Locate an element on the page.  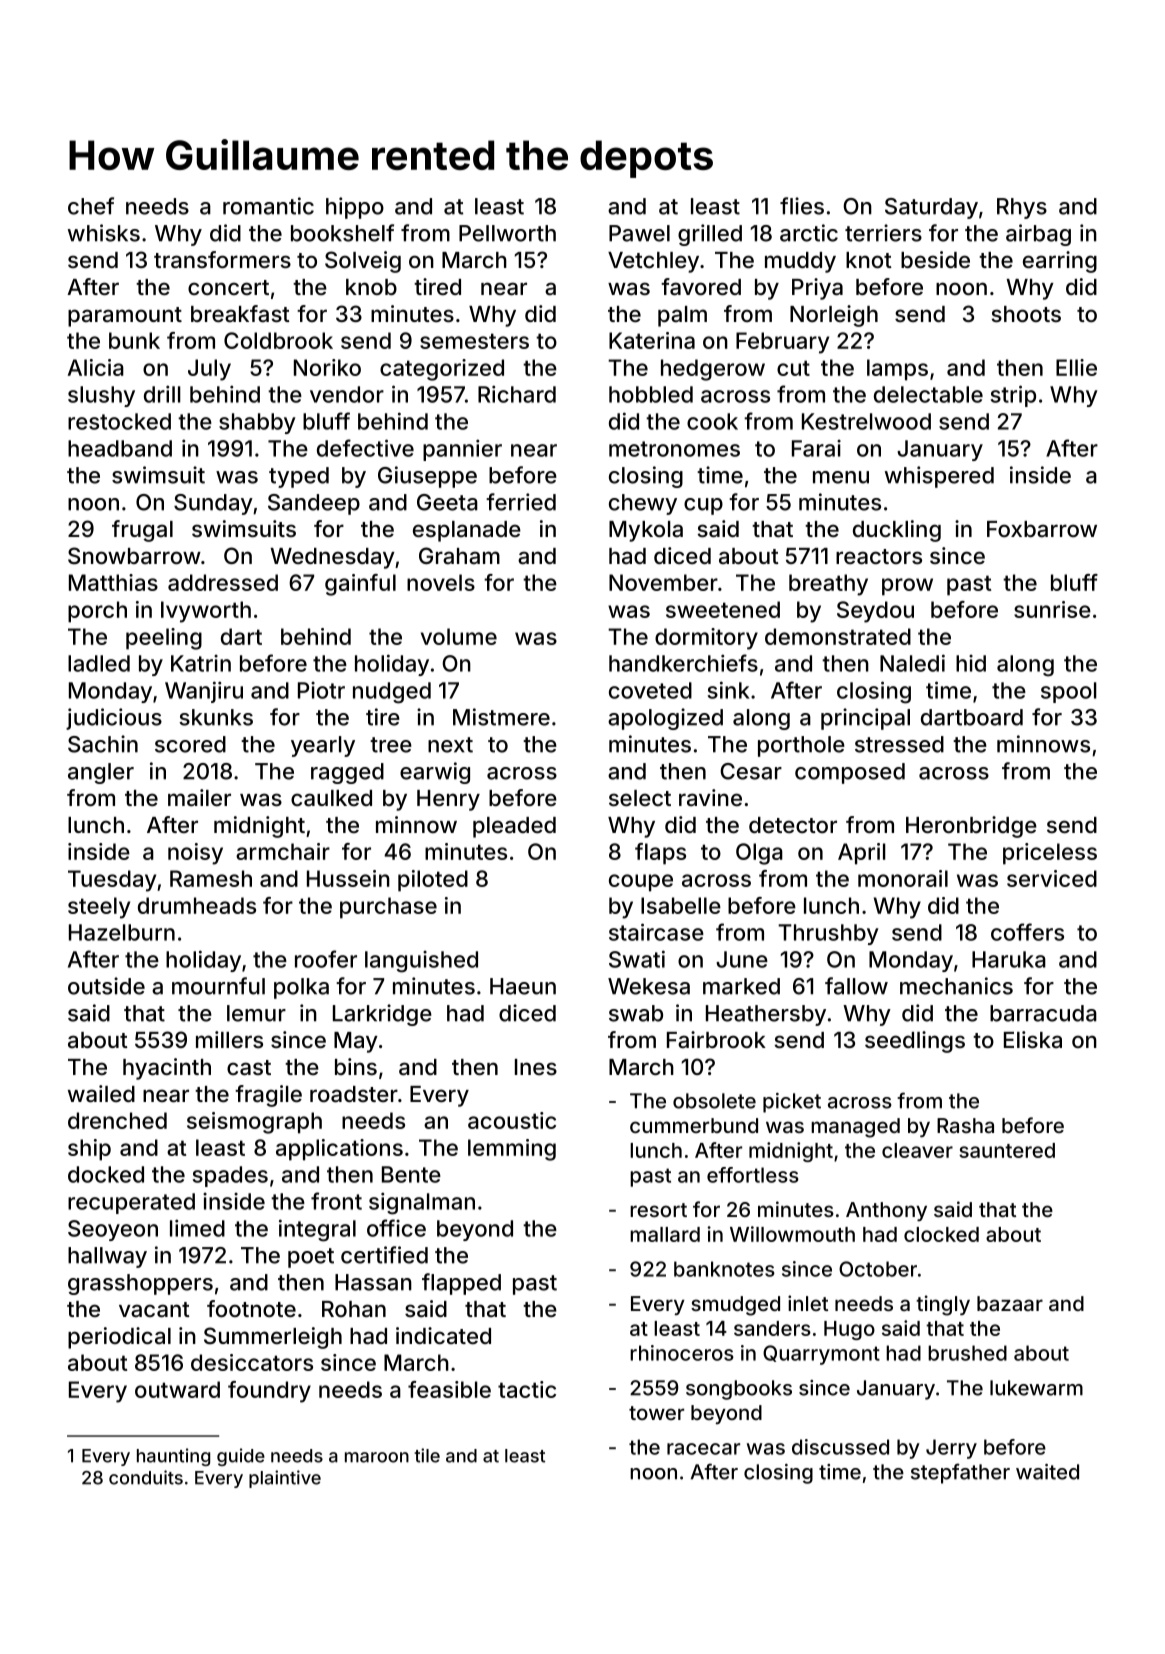
hobbled is located at coordinates (651, 394).
